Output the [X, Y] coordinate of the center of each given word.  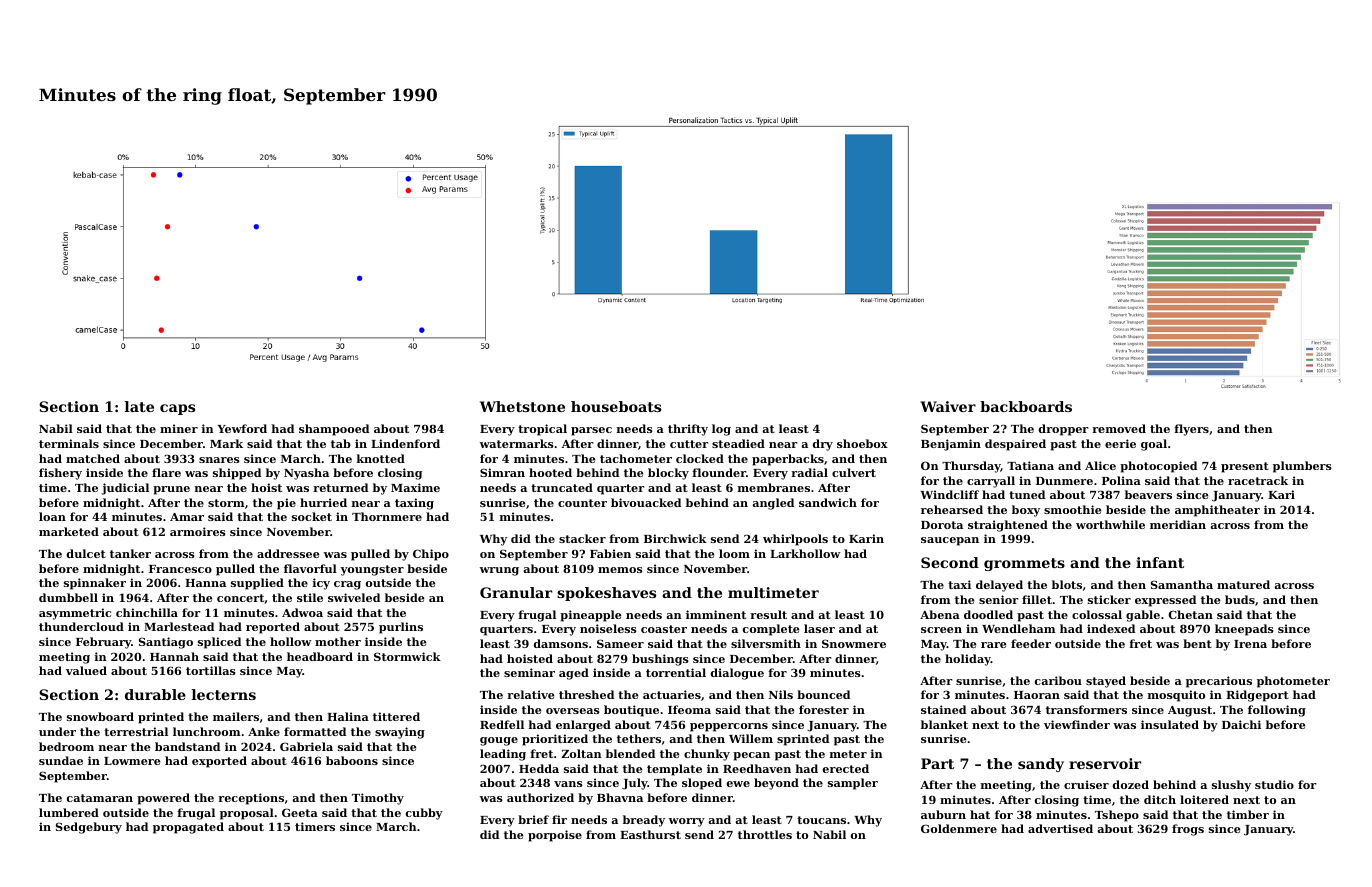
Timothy [378, 799]
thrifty [688, 430]
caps [177, 409]
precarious [1219, 682]
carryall [991, 482]
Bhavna [620, 797]
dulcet [86, 553]
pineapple [590, 616]
